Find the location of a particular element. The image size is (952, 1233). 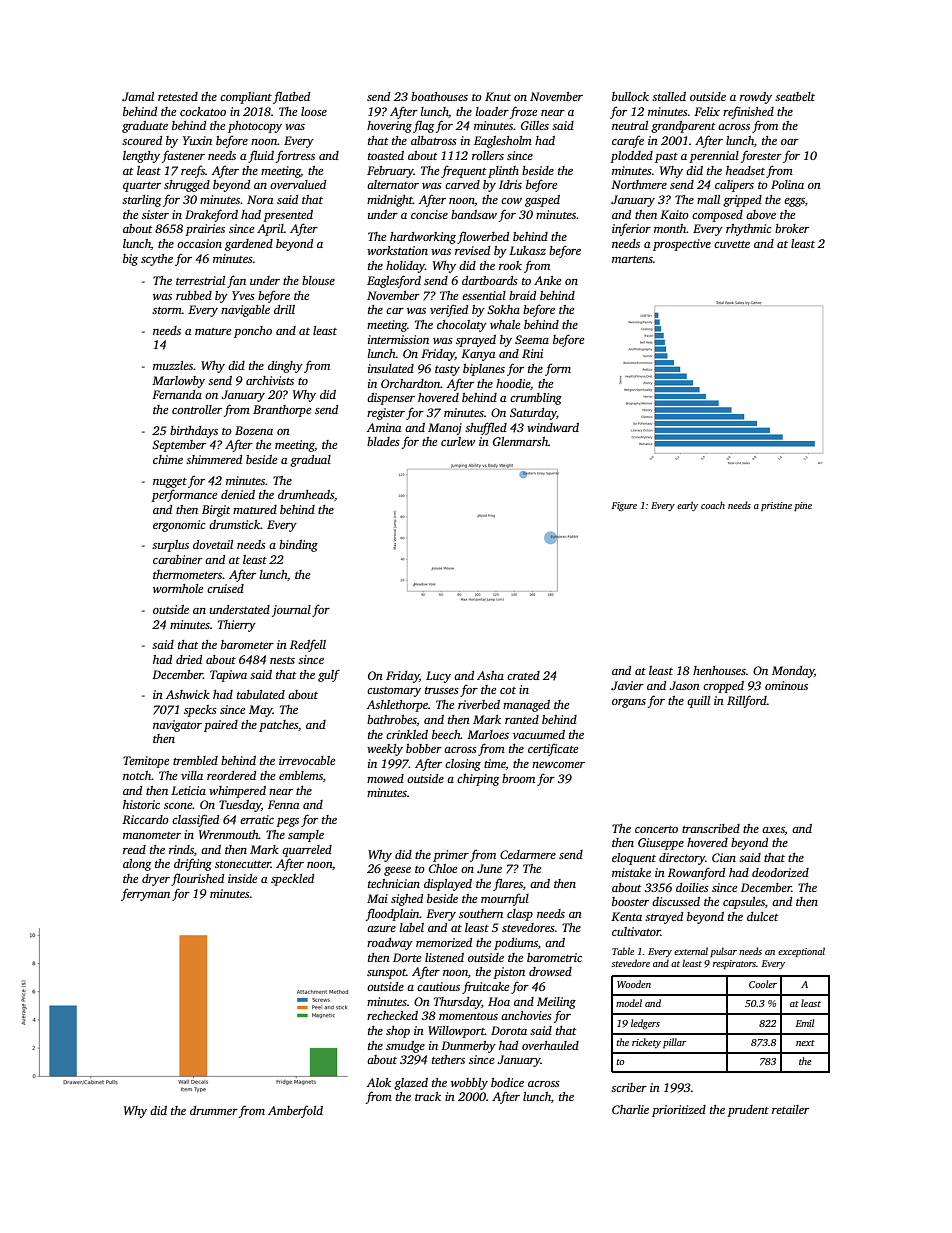

carved is located at coordinates (462, 184).
